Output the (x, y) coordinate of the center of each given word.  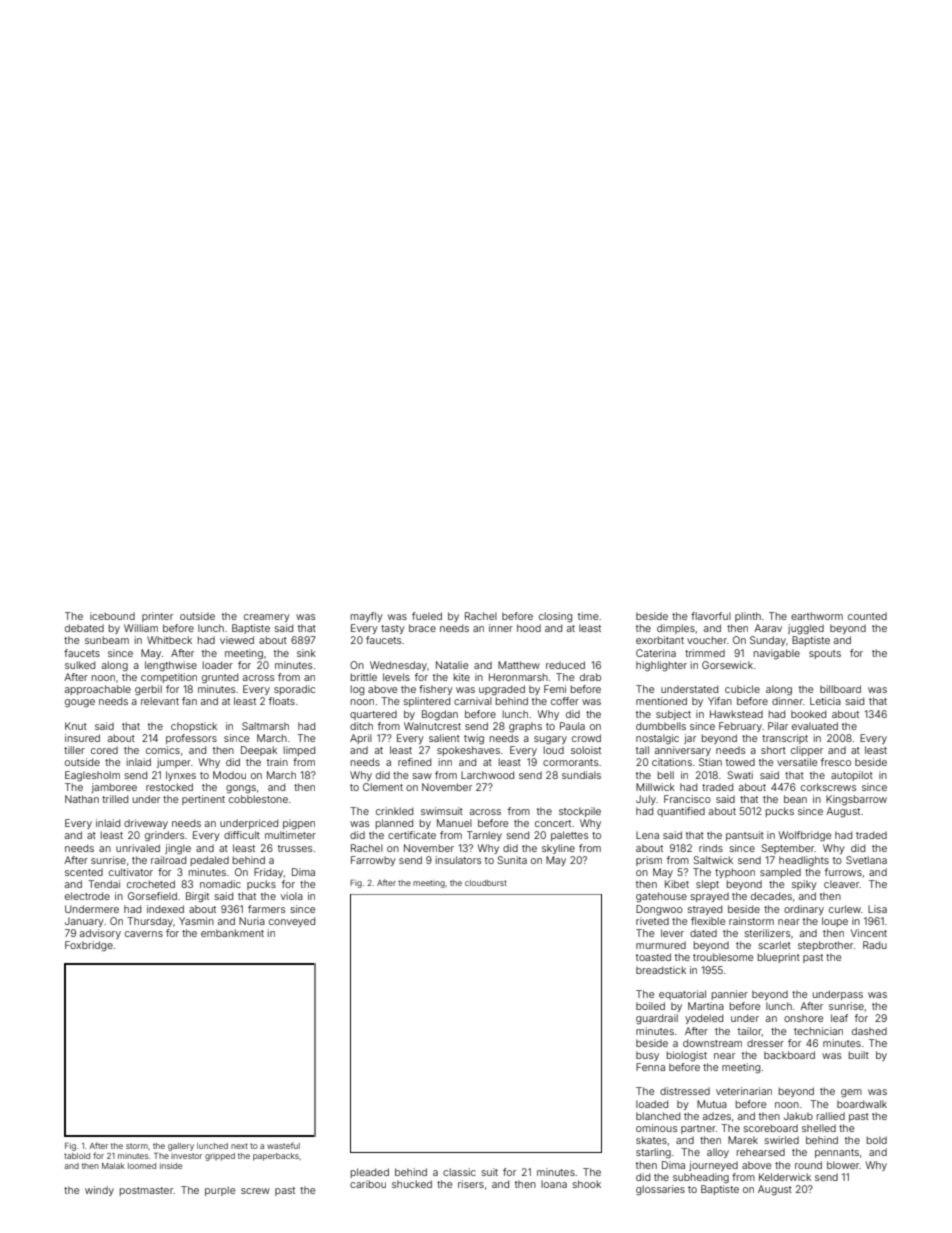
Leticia (825, 701)
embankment (232, 933)
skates (651, 1140)
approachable (98, 690)
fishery (436, 690)
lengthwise (171, 666)
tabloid (77, 1156)
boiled (650, 1006)
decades (771, 896)
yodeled (704, 1019)
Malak (113, 1166)
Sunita (512, 860)
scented (84, 872)
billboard (840, 689)
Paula (572, 726)
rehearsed (761, 1152)
